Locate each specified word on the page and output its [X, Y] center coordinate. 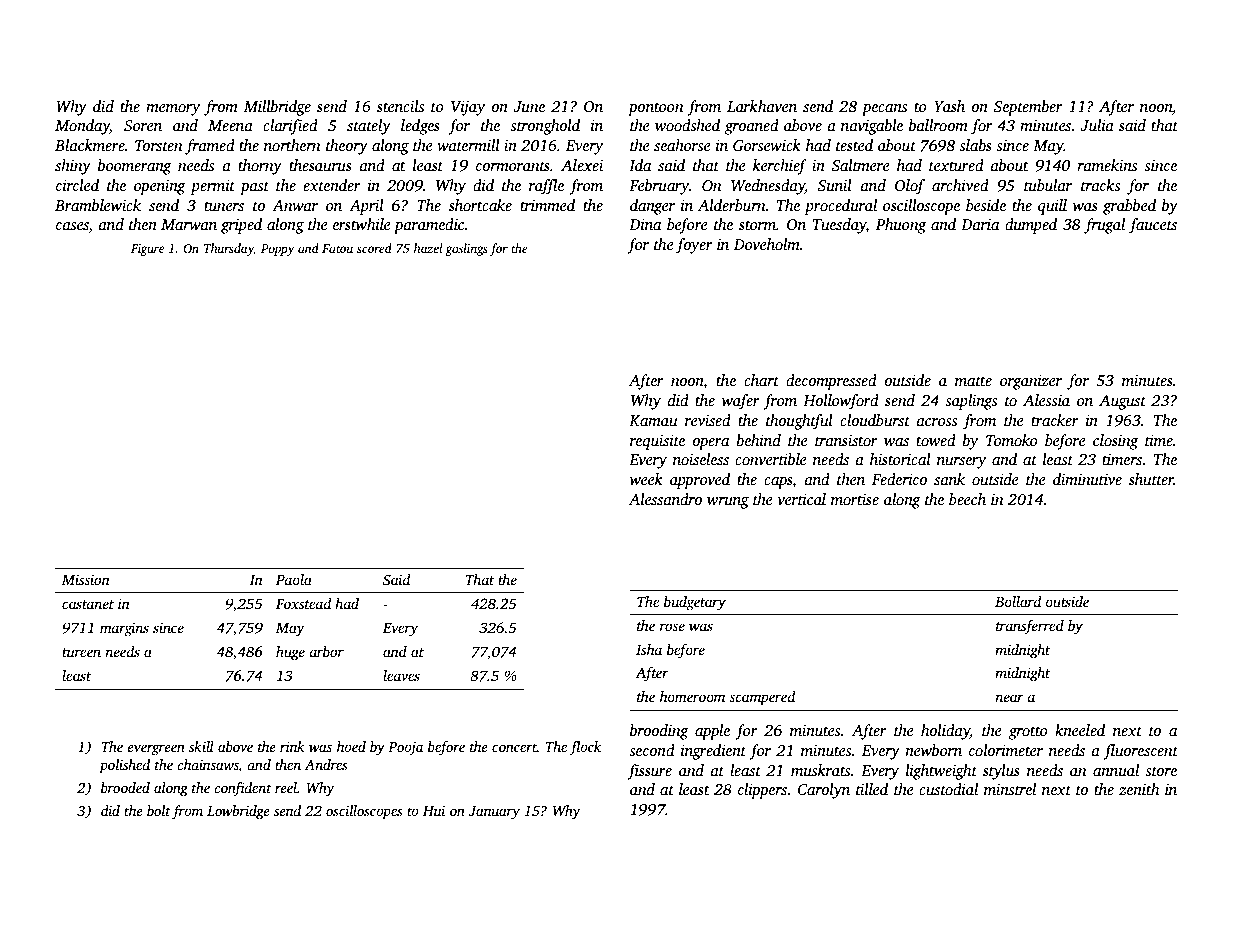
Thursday [229, 249]
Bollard [1018, 601]
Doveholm [767, 244]
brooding [659, 732]
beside [986, 205]
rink [292, 746]
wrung [728, 503]
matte [973, 381]
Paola [294, 579]
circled [77, 185]
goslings [466, 249]
